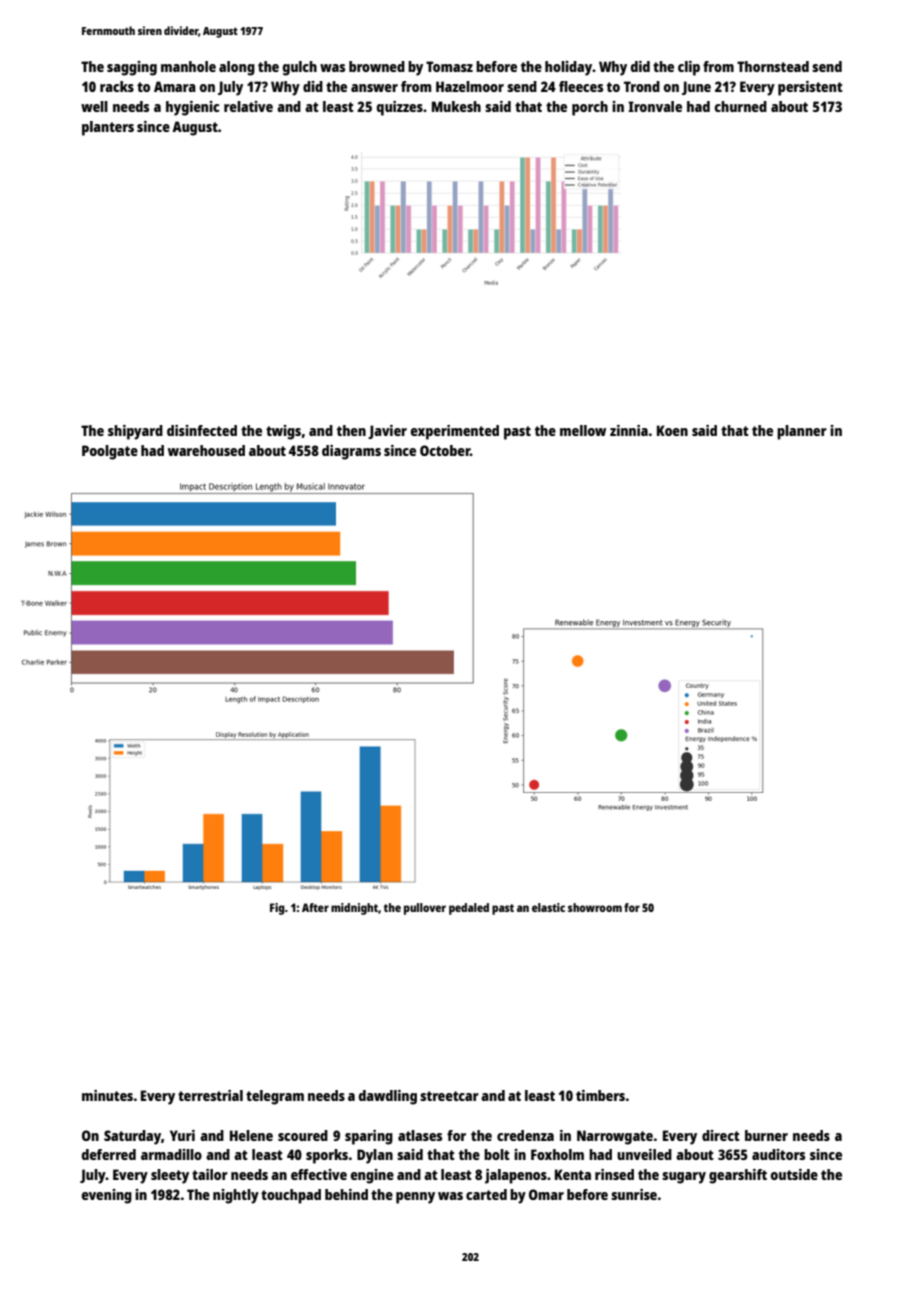 The image size is (924, 1308). I want to click on quizzes, so click(400, 108).
